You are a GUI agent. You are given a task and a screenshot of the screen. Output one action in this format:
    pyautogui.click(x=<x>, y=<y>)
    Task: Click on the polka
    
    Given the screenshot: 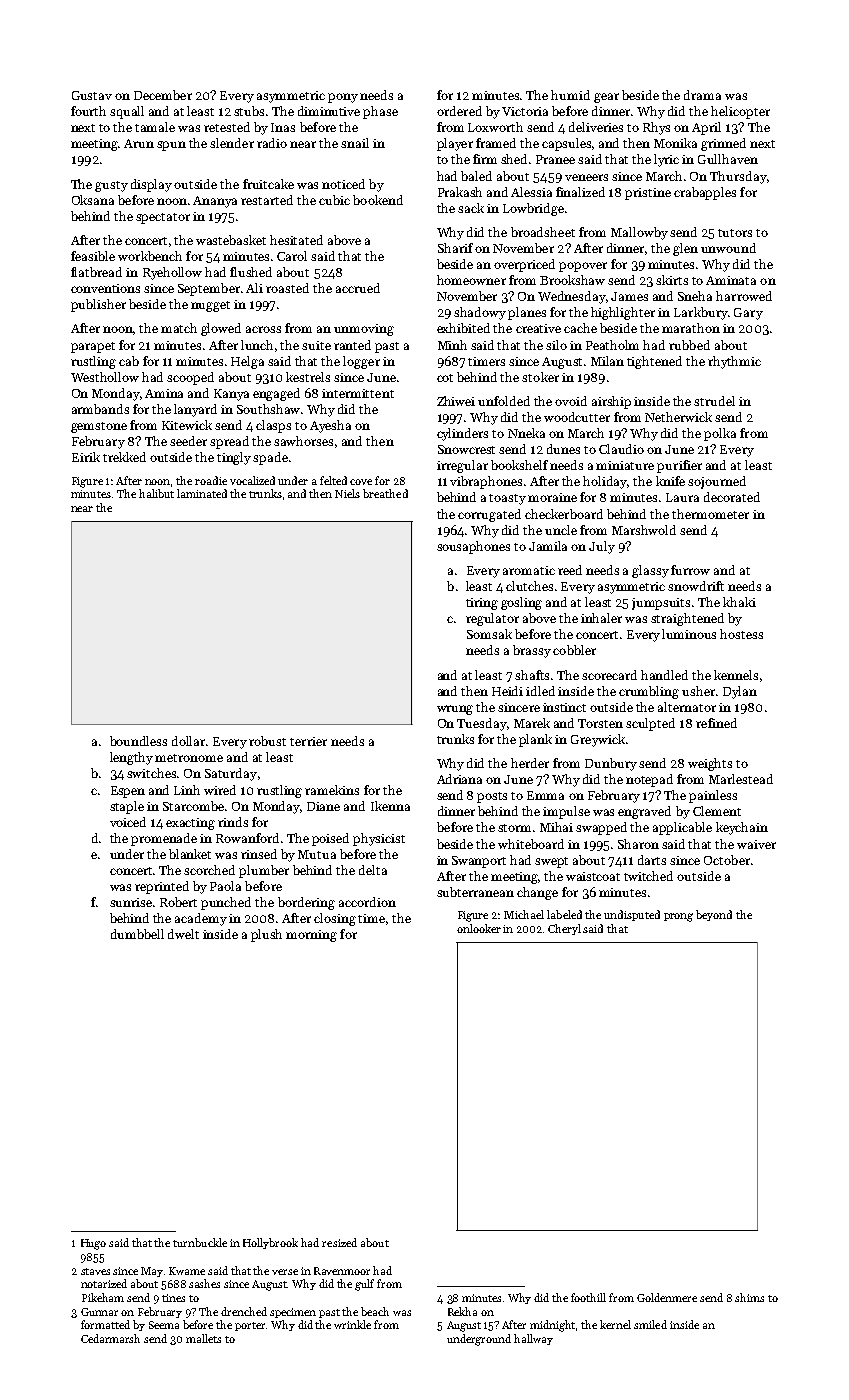 What is the action you would take?
    pyautogui.click(x=720, y=434)
